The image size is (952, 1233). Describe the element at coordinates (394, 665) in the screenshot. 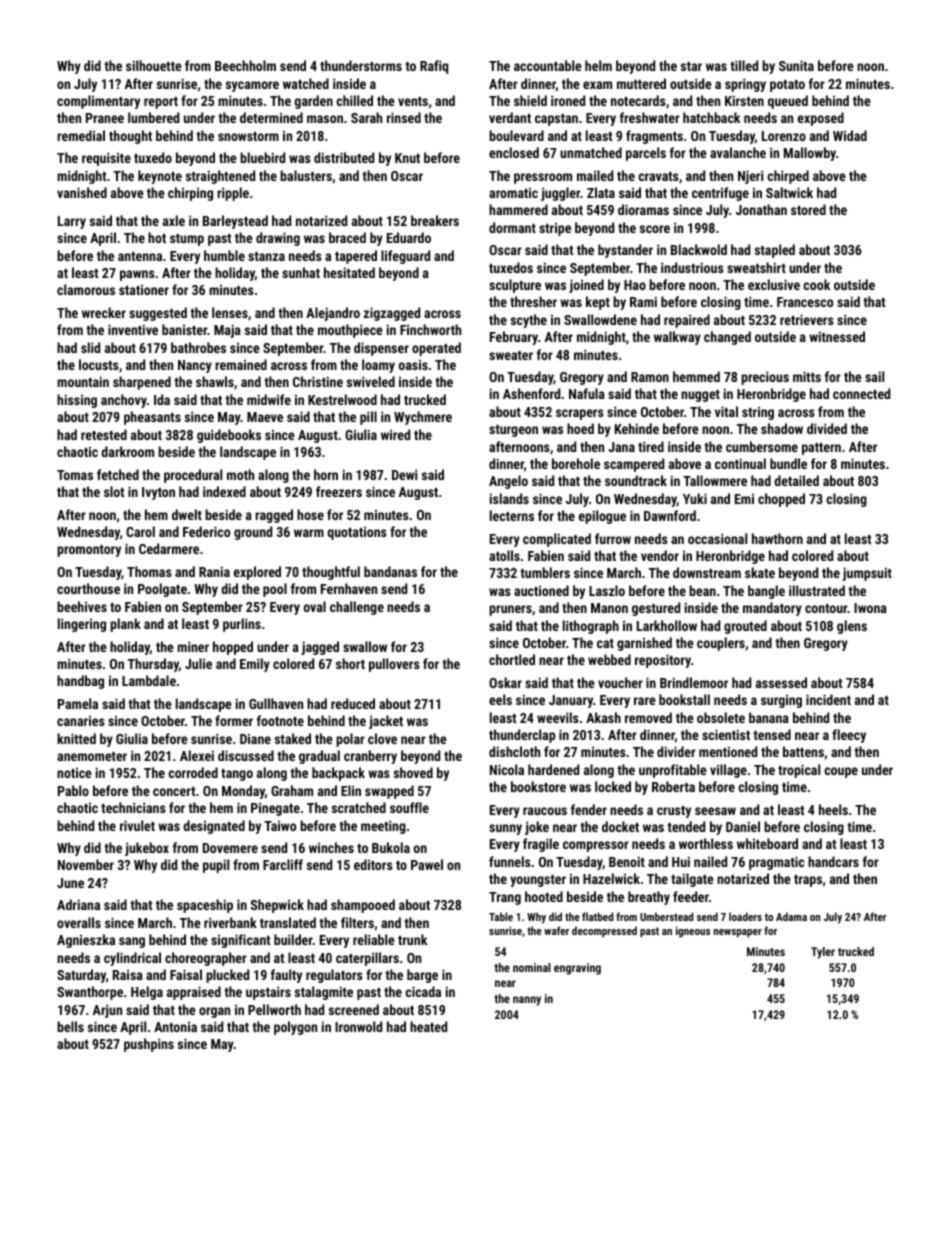

I see `pullovers` at that location.
